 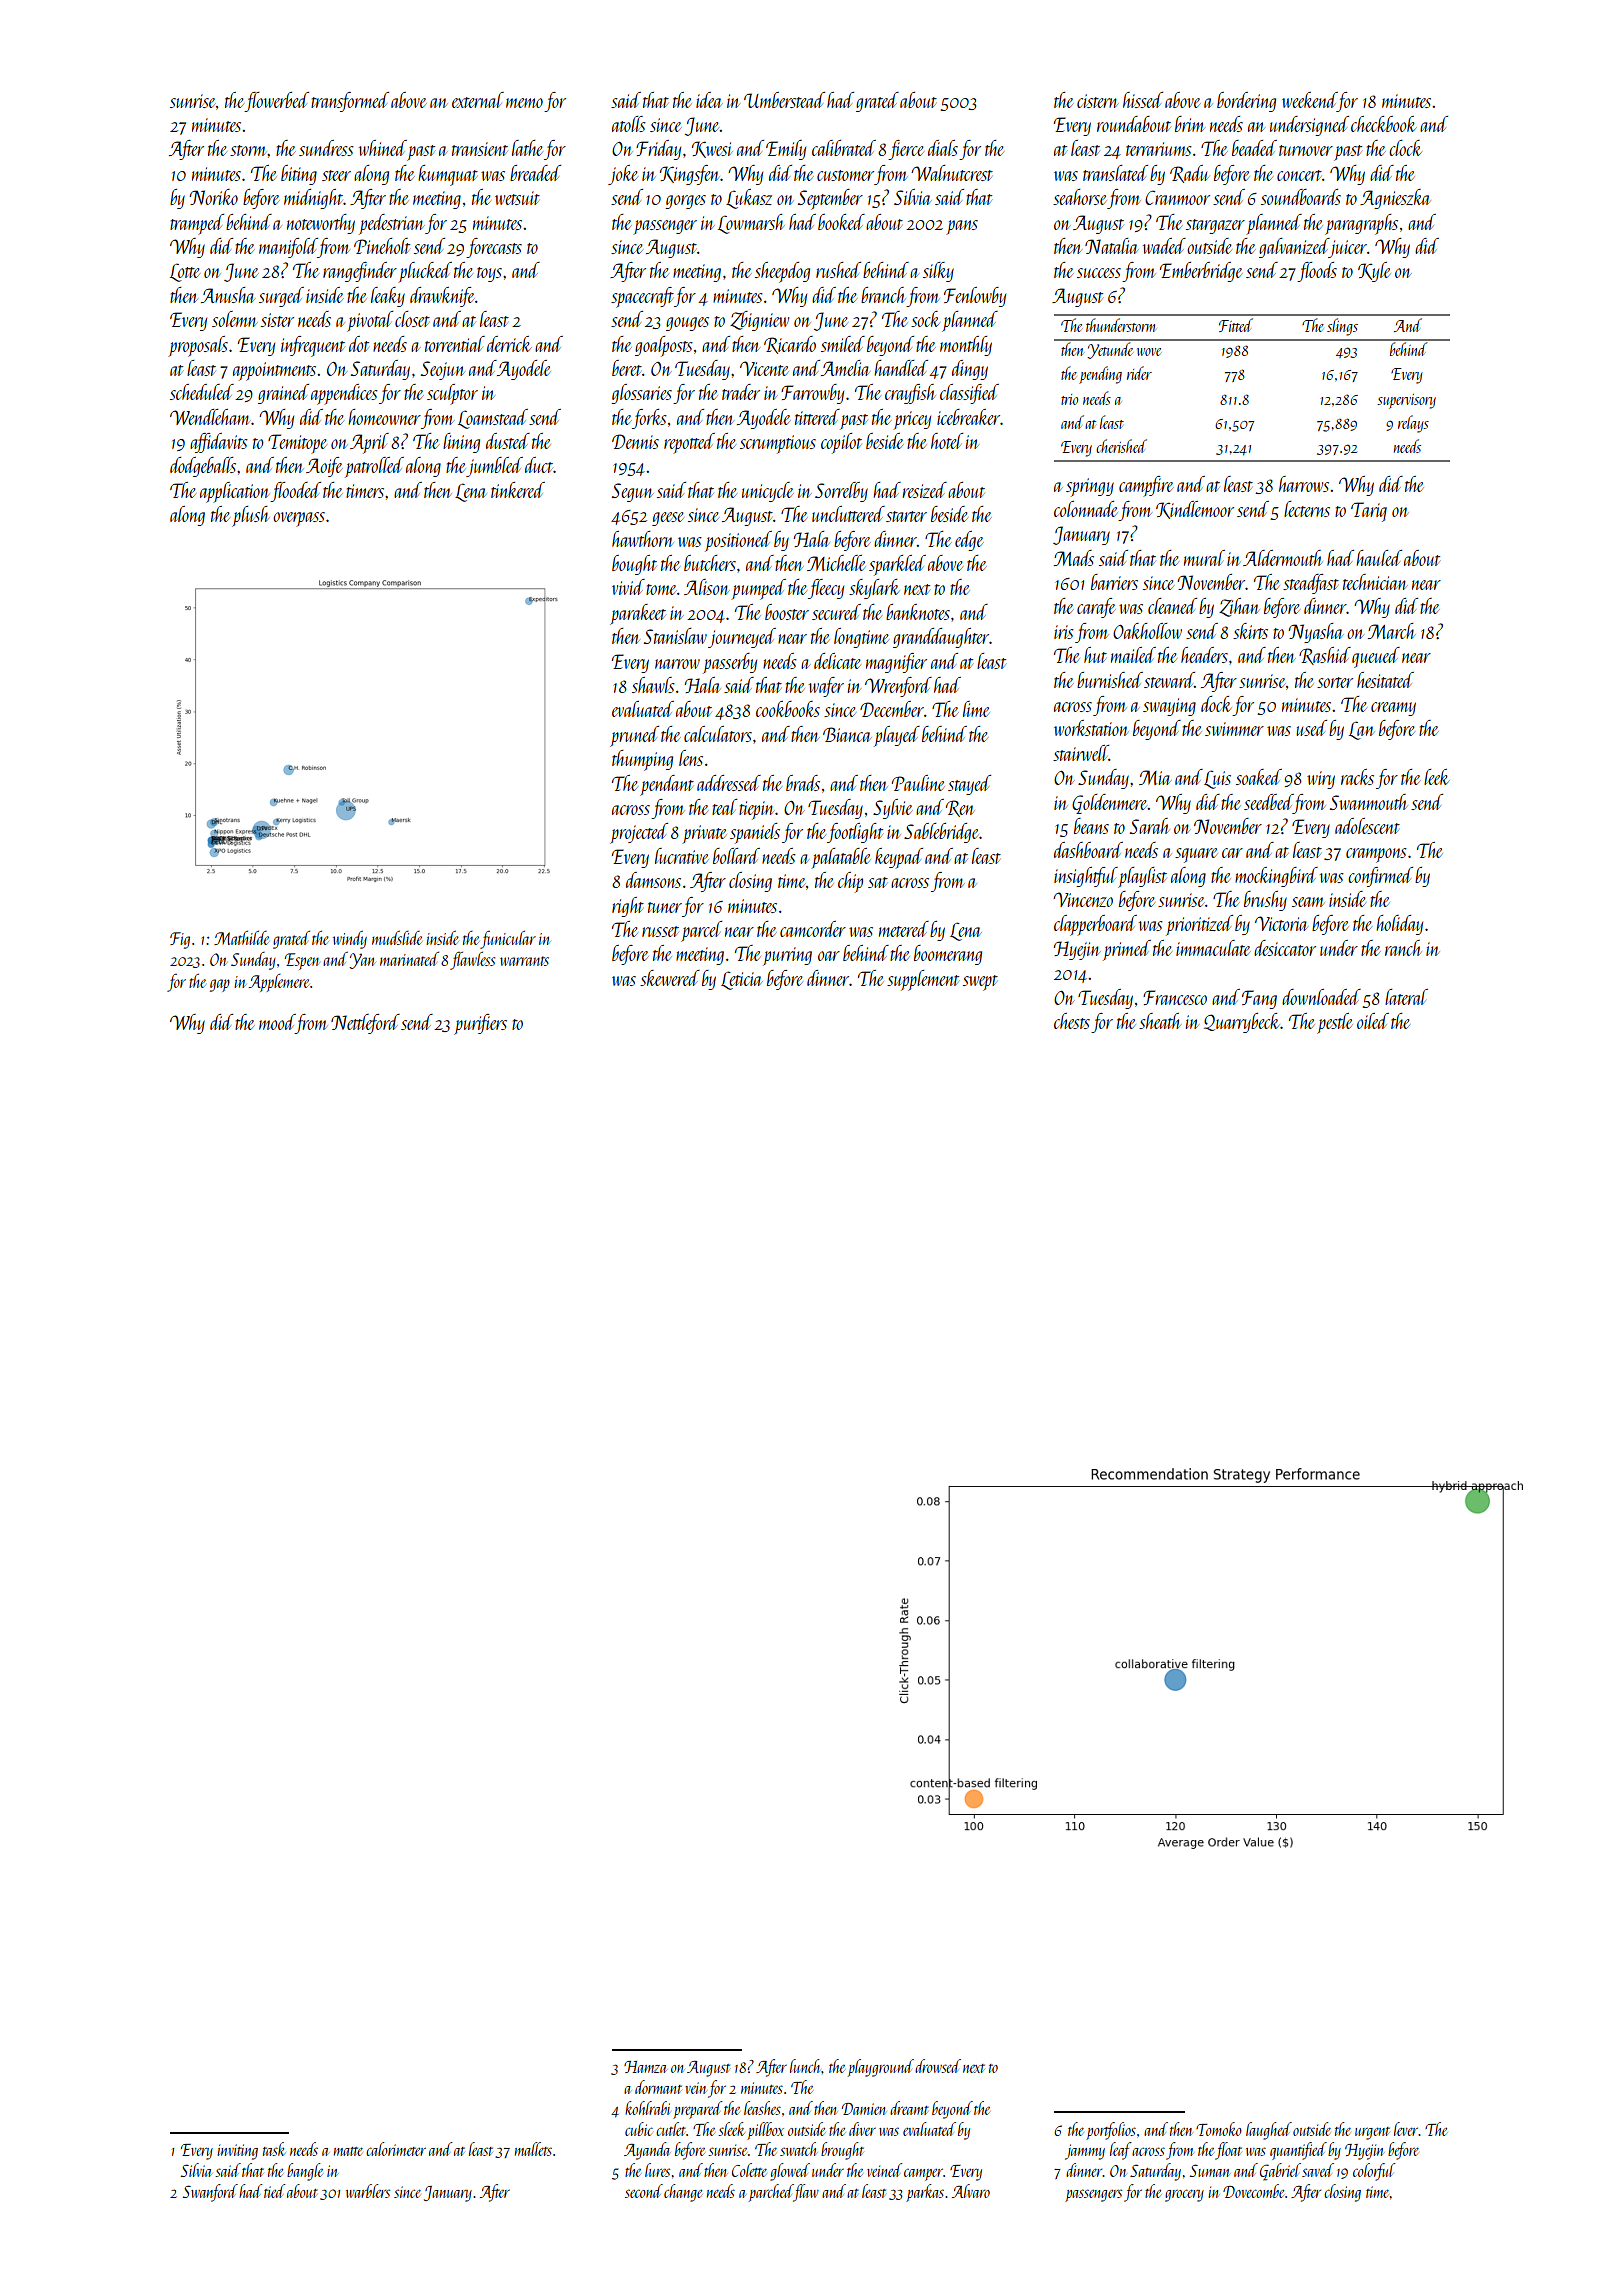 What do you see at coordinates (1160, 1021) in the screenshot?
I see `sheath` at bounding box center [1160, 1021].
